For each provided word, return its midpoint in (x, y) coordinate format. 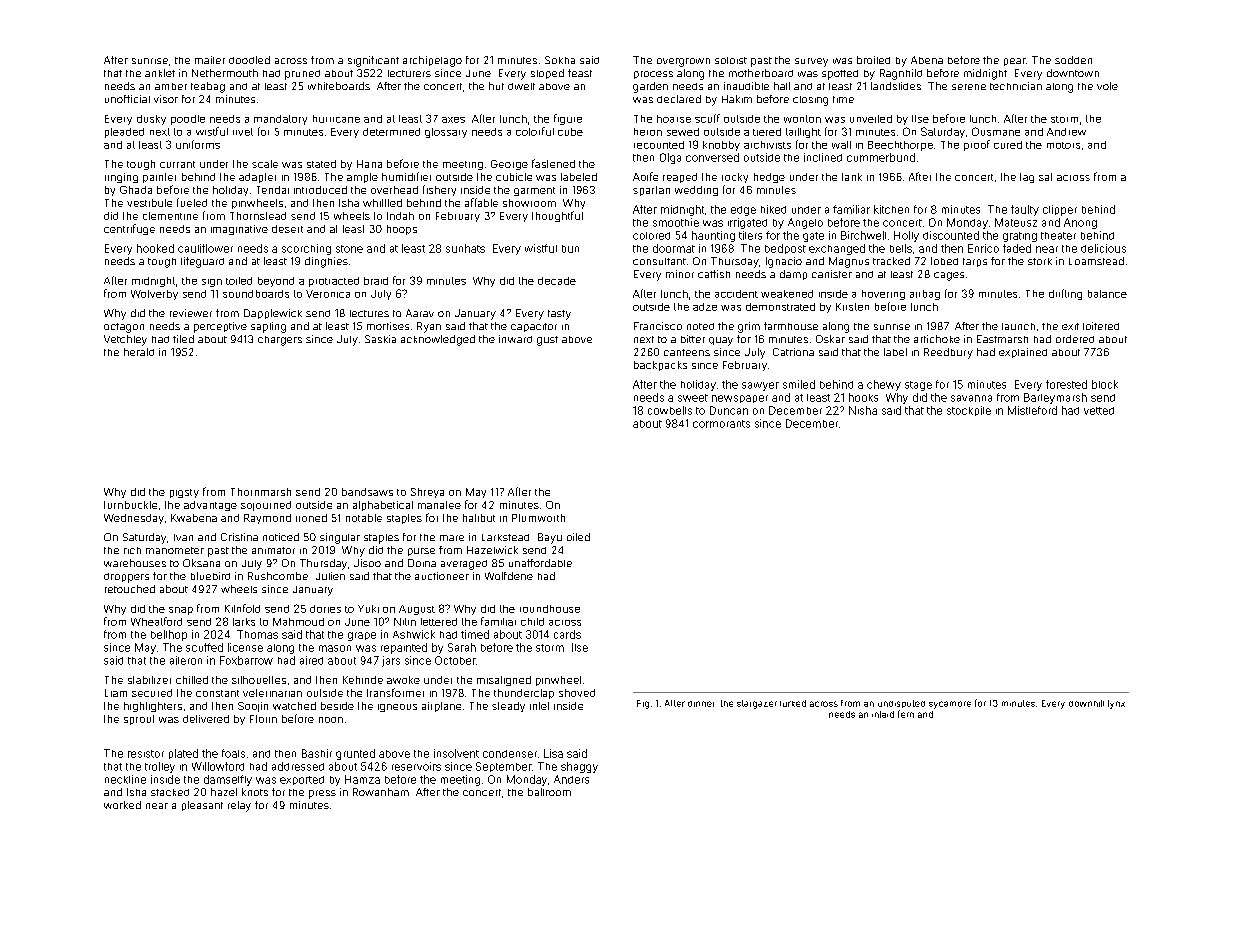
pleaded (124, 133)
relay (239, 806)
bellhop (169, 635)
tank (852, 177)
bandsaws (367, 492)
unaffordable (540, 563)
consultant (659, 261)
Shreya (427, 493)
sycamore (950, 705)
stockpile (969, 411)
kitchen (891, 209)
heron (648, 132)
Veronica (328, 294)
